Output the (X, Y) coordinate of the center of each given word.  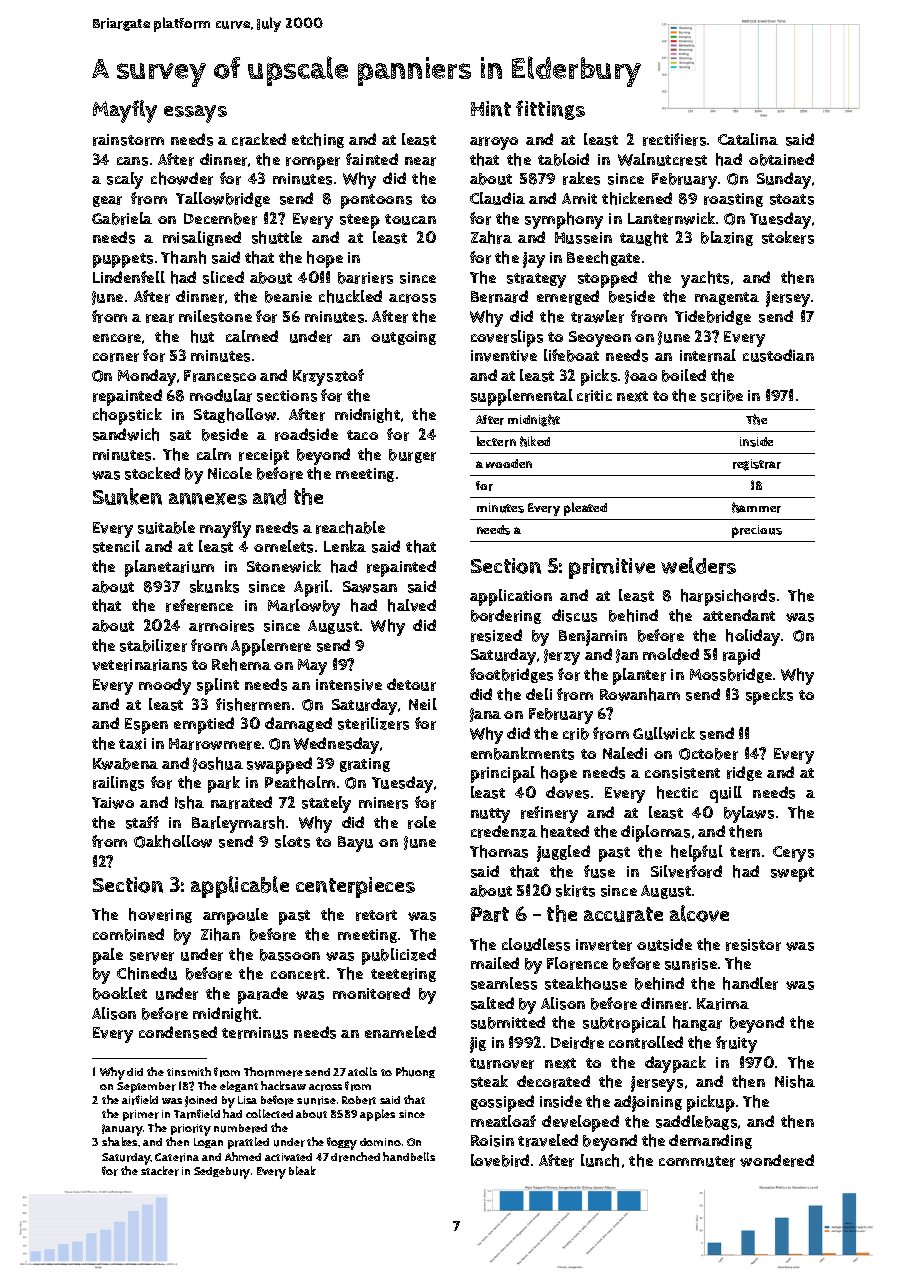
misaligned (202, 238)
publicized (399, 956)
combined (128, 934)
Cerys (793, 854)
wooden (509, 463)
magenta (727, 298)
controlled (646, 1042)
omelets (283, 546)
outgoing (403, 338)
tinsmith (189, 1071)
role (422, 822)
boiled (684, 375)
